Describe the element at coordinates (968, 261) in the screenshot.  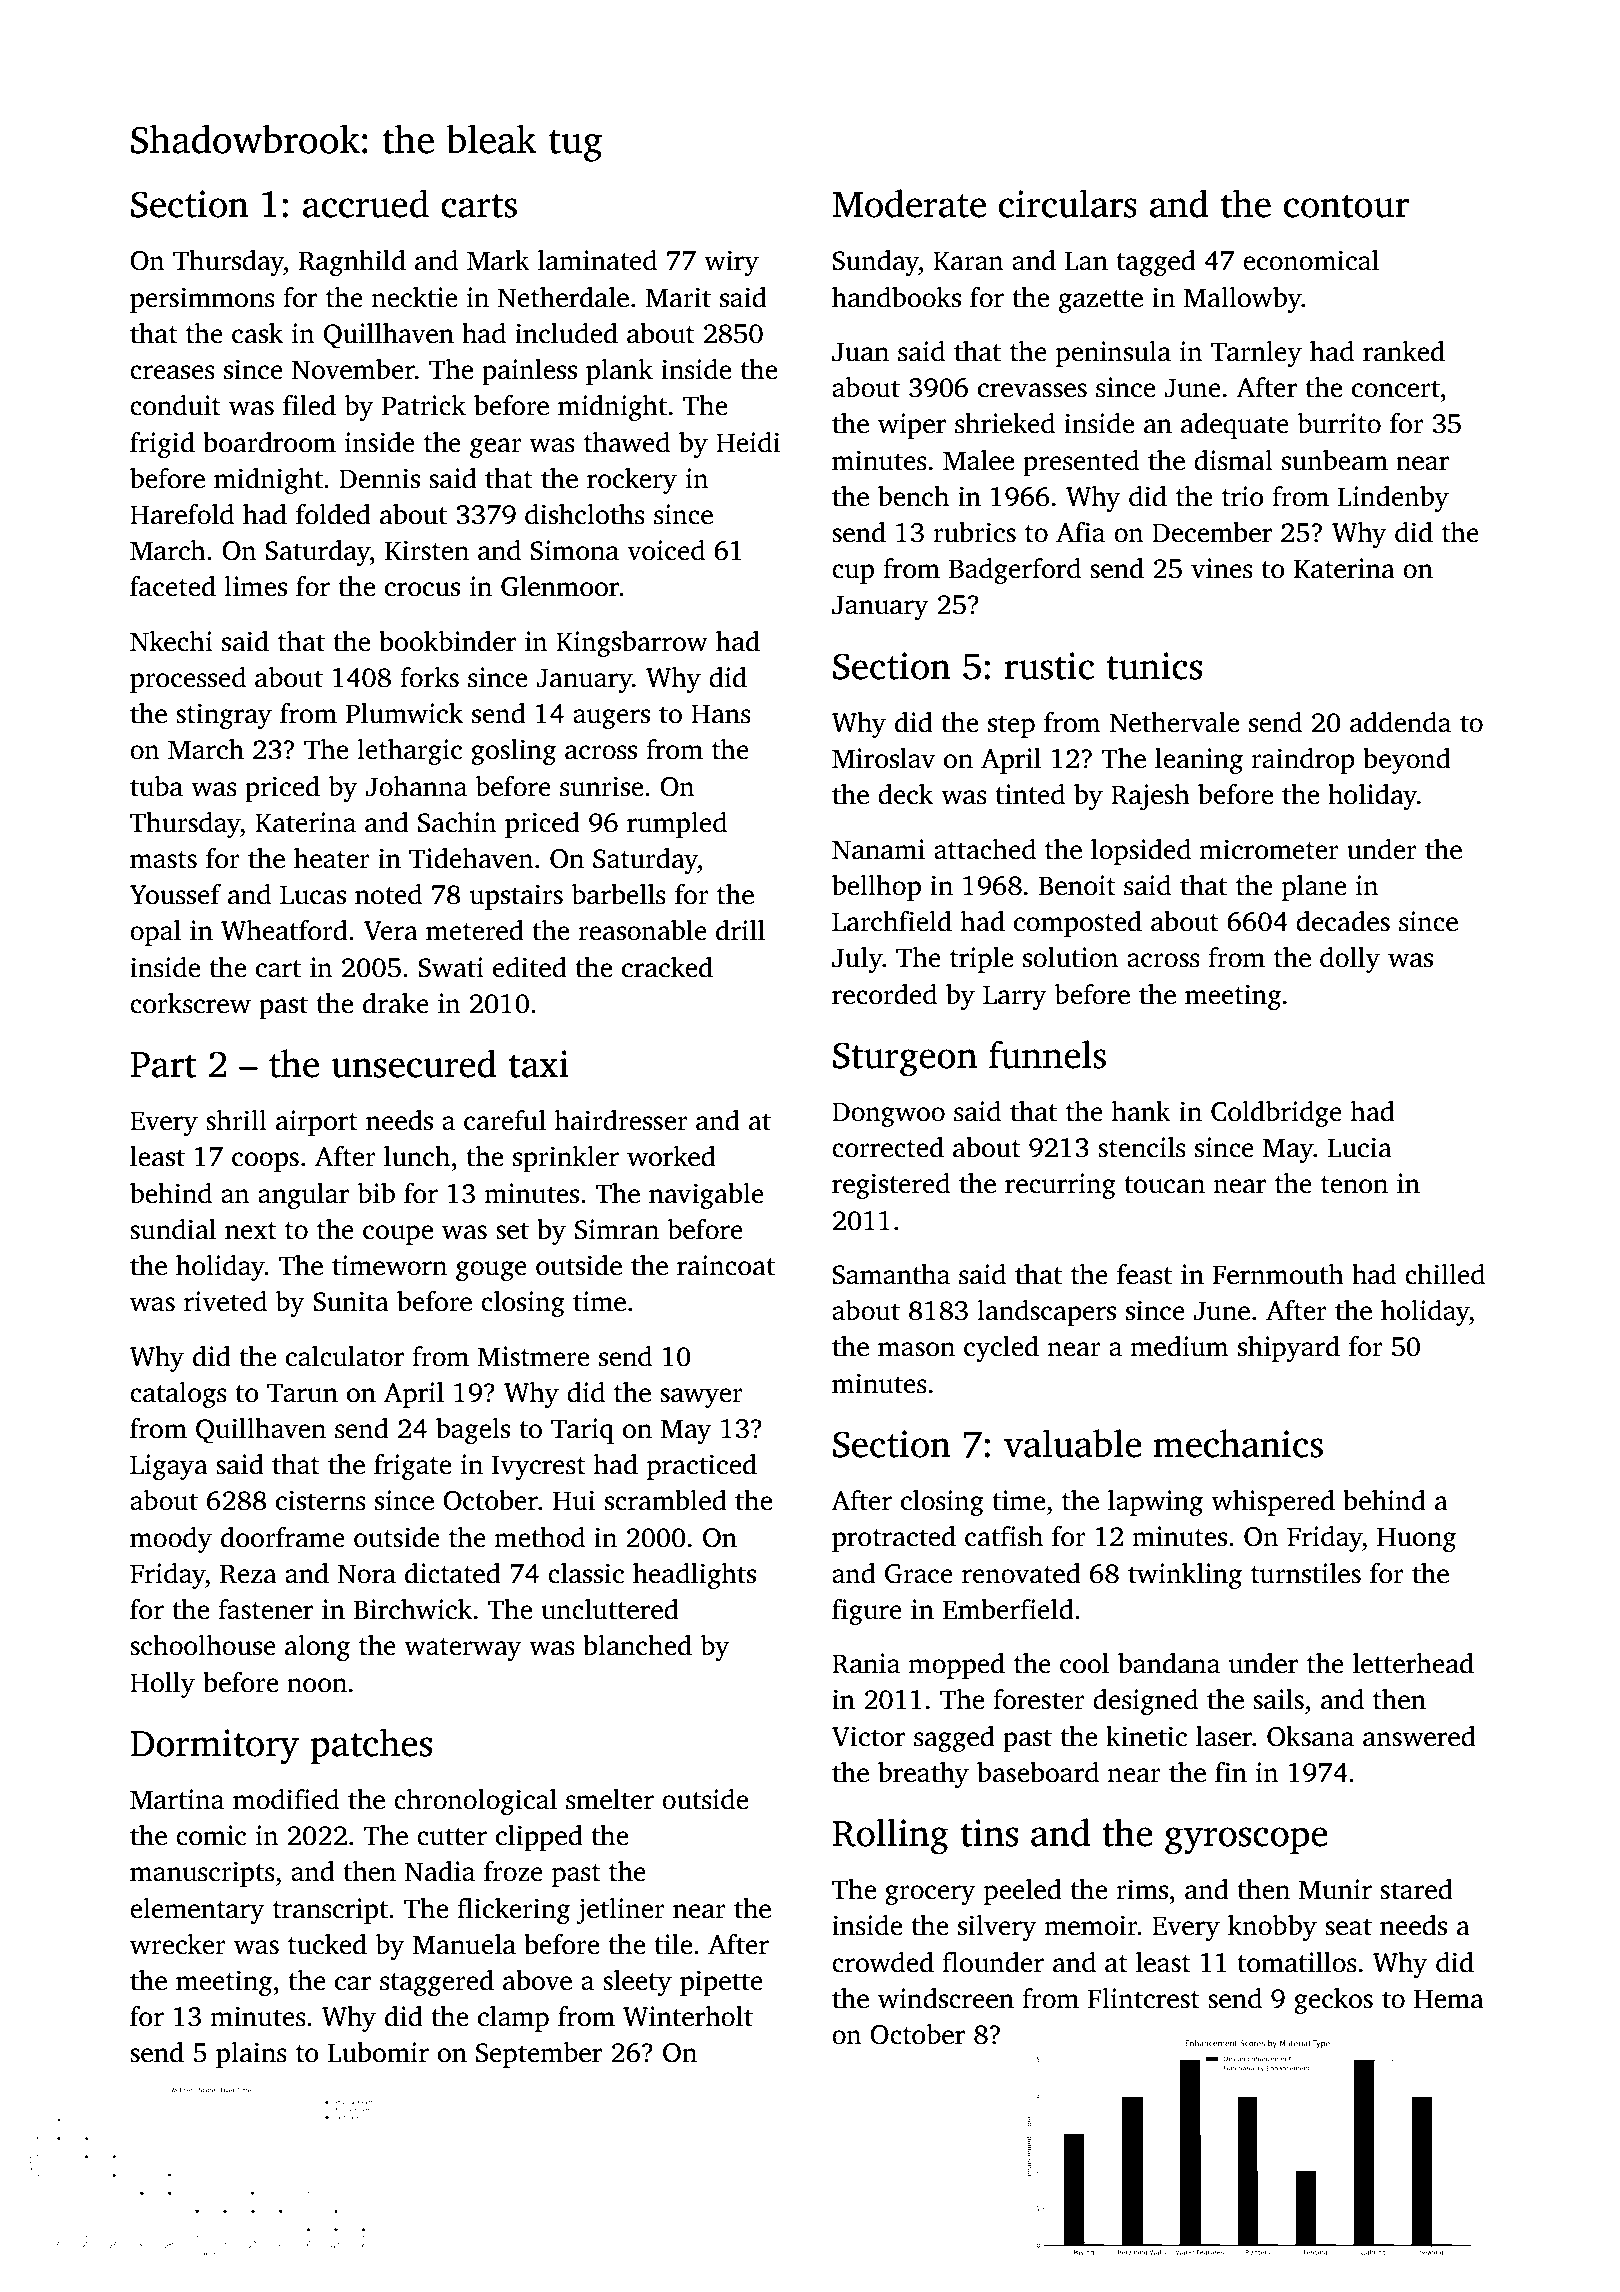
I see `Karan` at that location.
